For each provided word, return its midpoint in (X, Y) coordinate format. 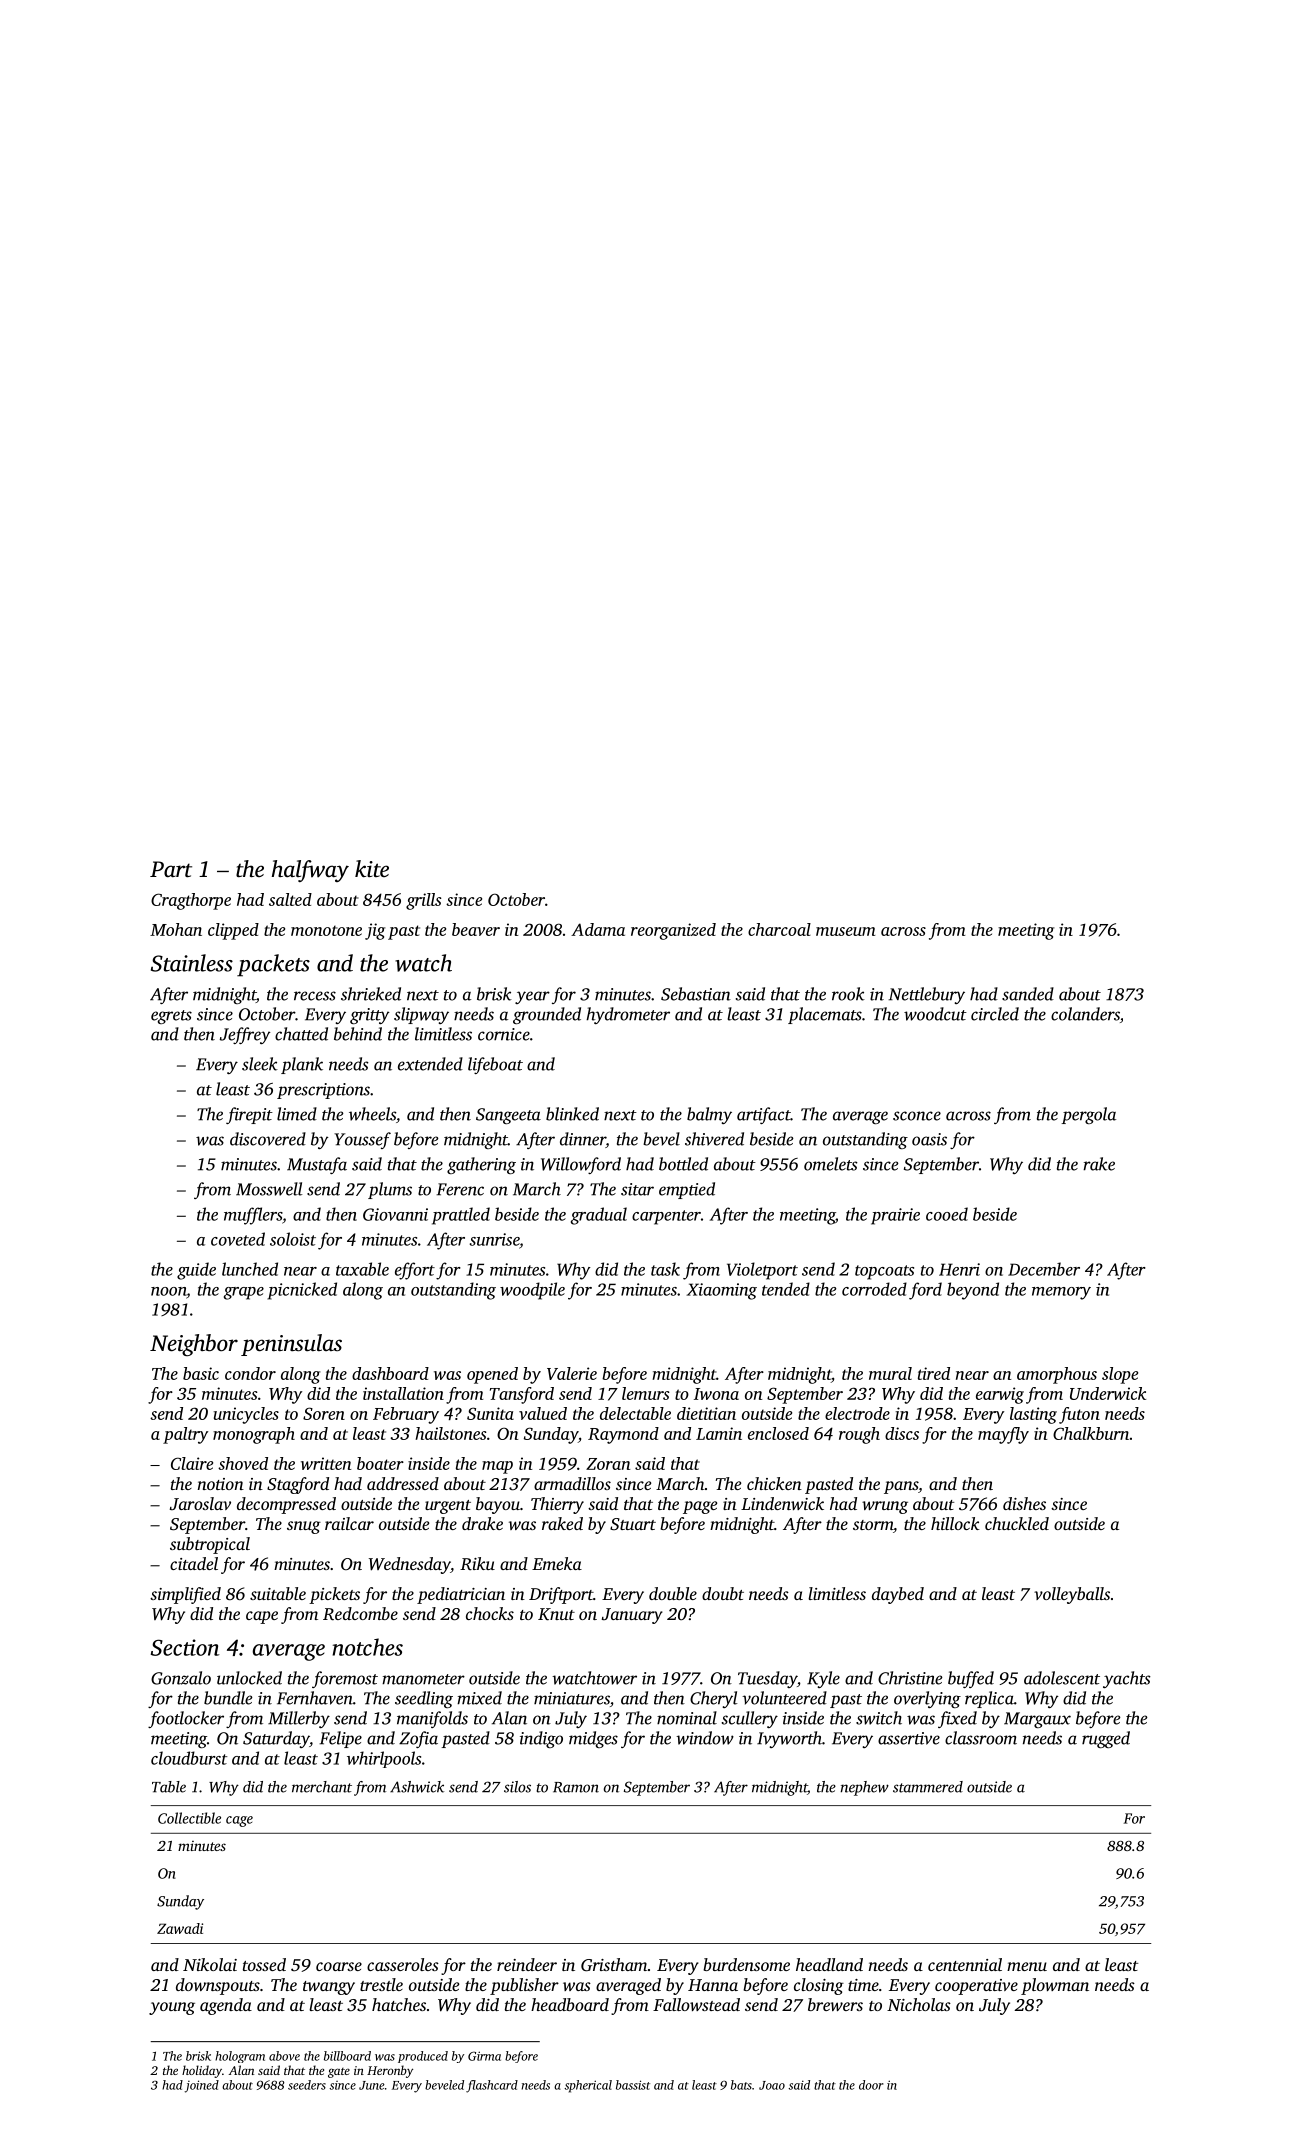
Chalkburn (1091, 1433)
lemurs (645, 1393)
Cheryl (714, 1699)
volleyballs (1072, 1595)
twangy (329, 1988)
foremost (345, 1679)
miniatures (572, 1698)
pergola (1088, 1115)
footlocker (186, 1719)
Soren (324, 1413)
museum (845, 931)
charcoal (779, 929)
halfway (310, 871)
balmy (709, 1115)
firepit (249, 1115)
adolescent (1062, 1678)
